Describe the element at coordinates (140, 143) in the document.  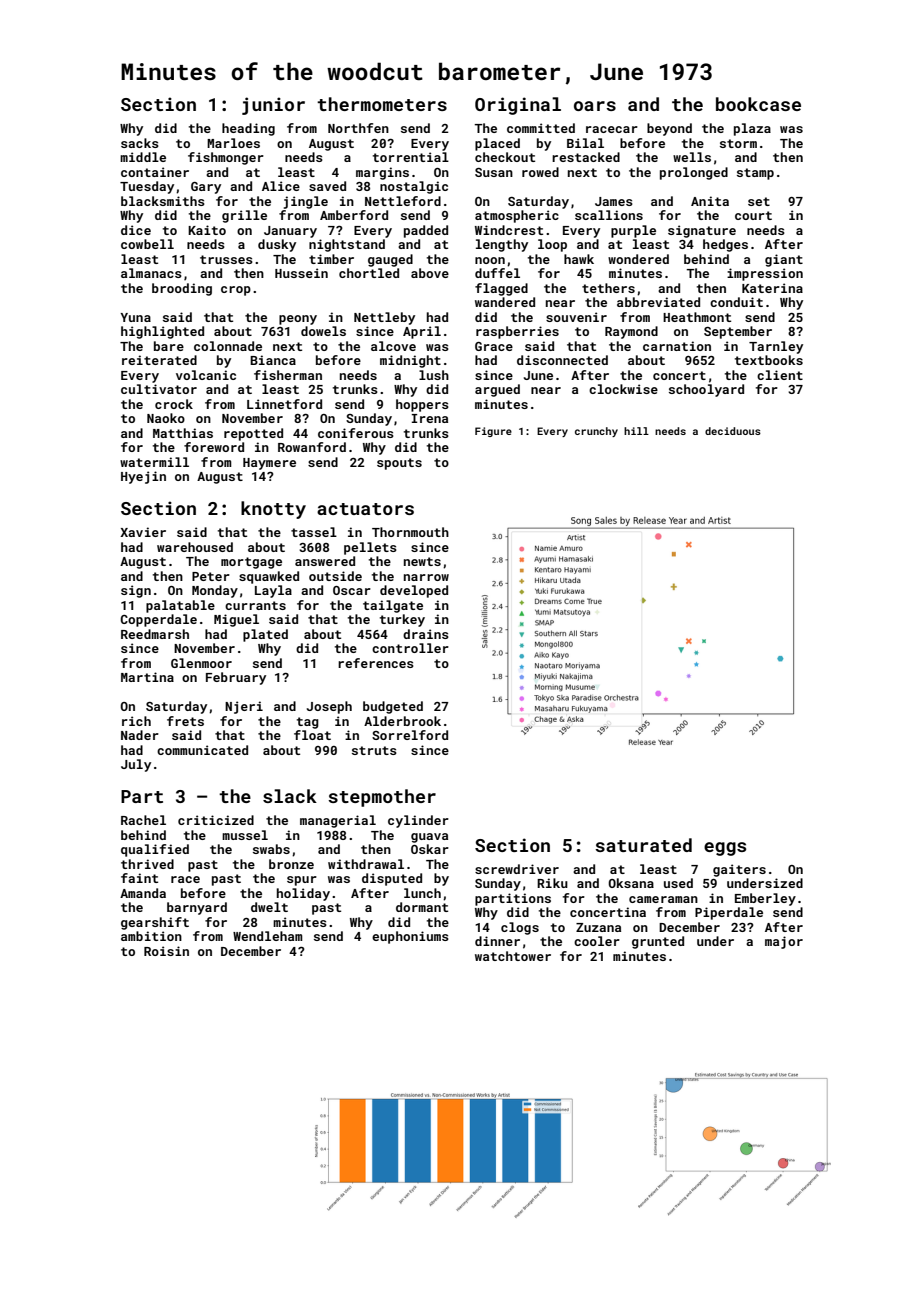
I see `sacks` at that location.
